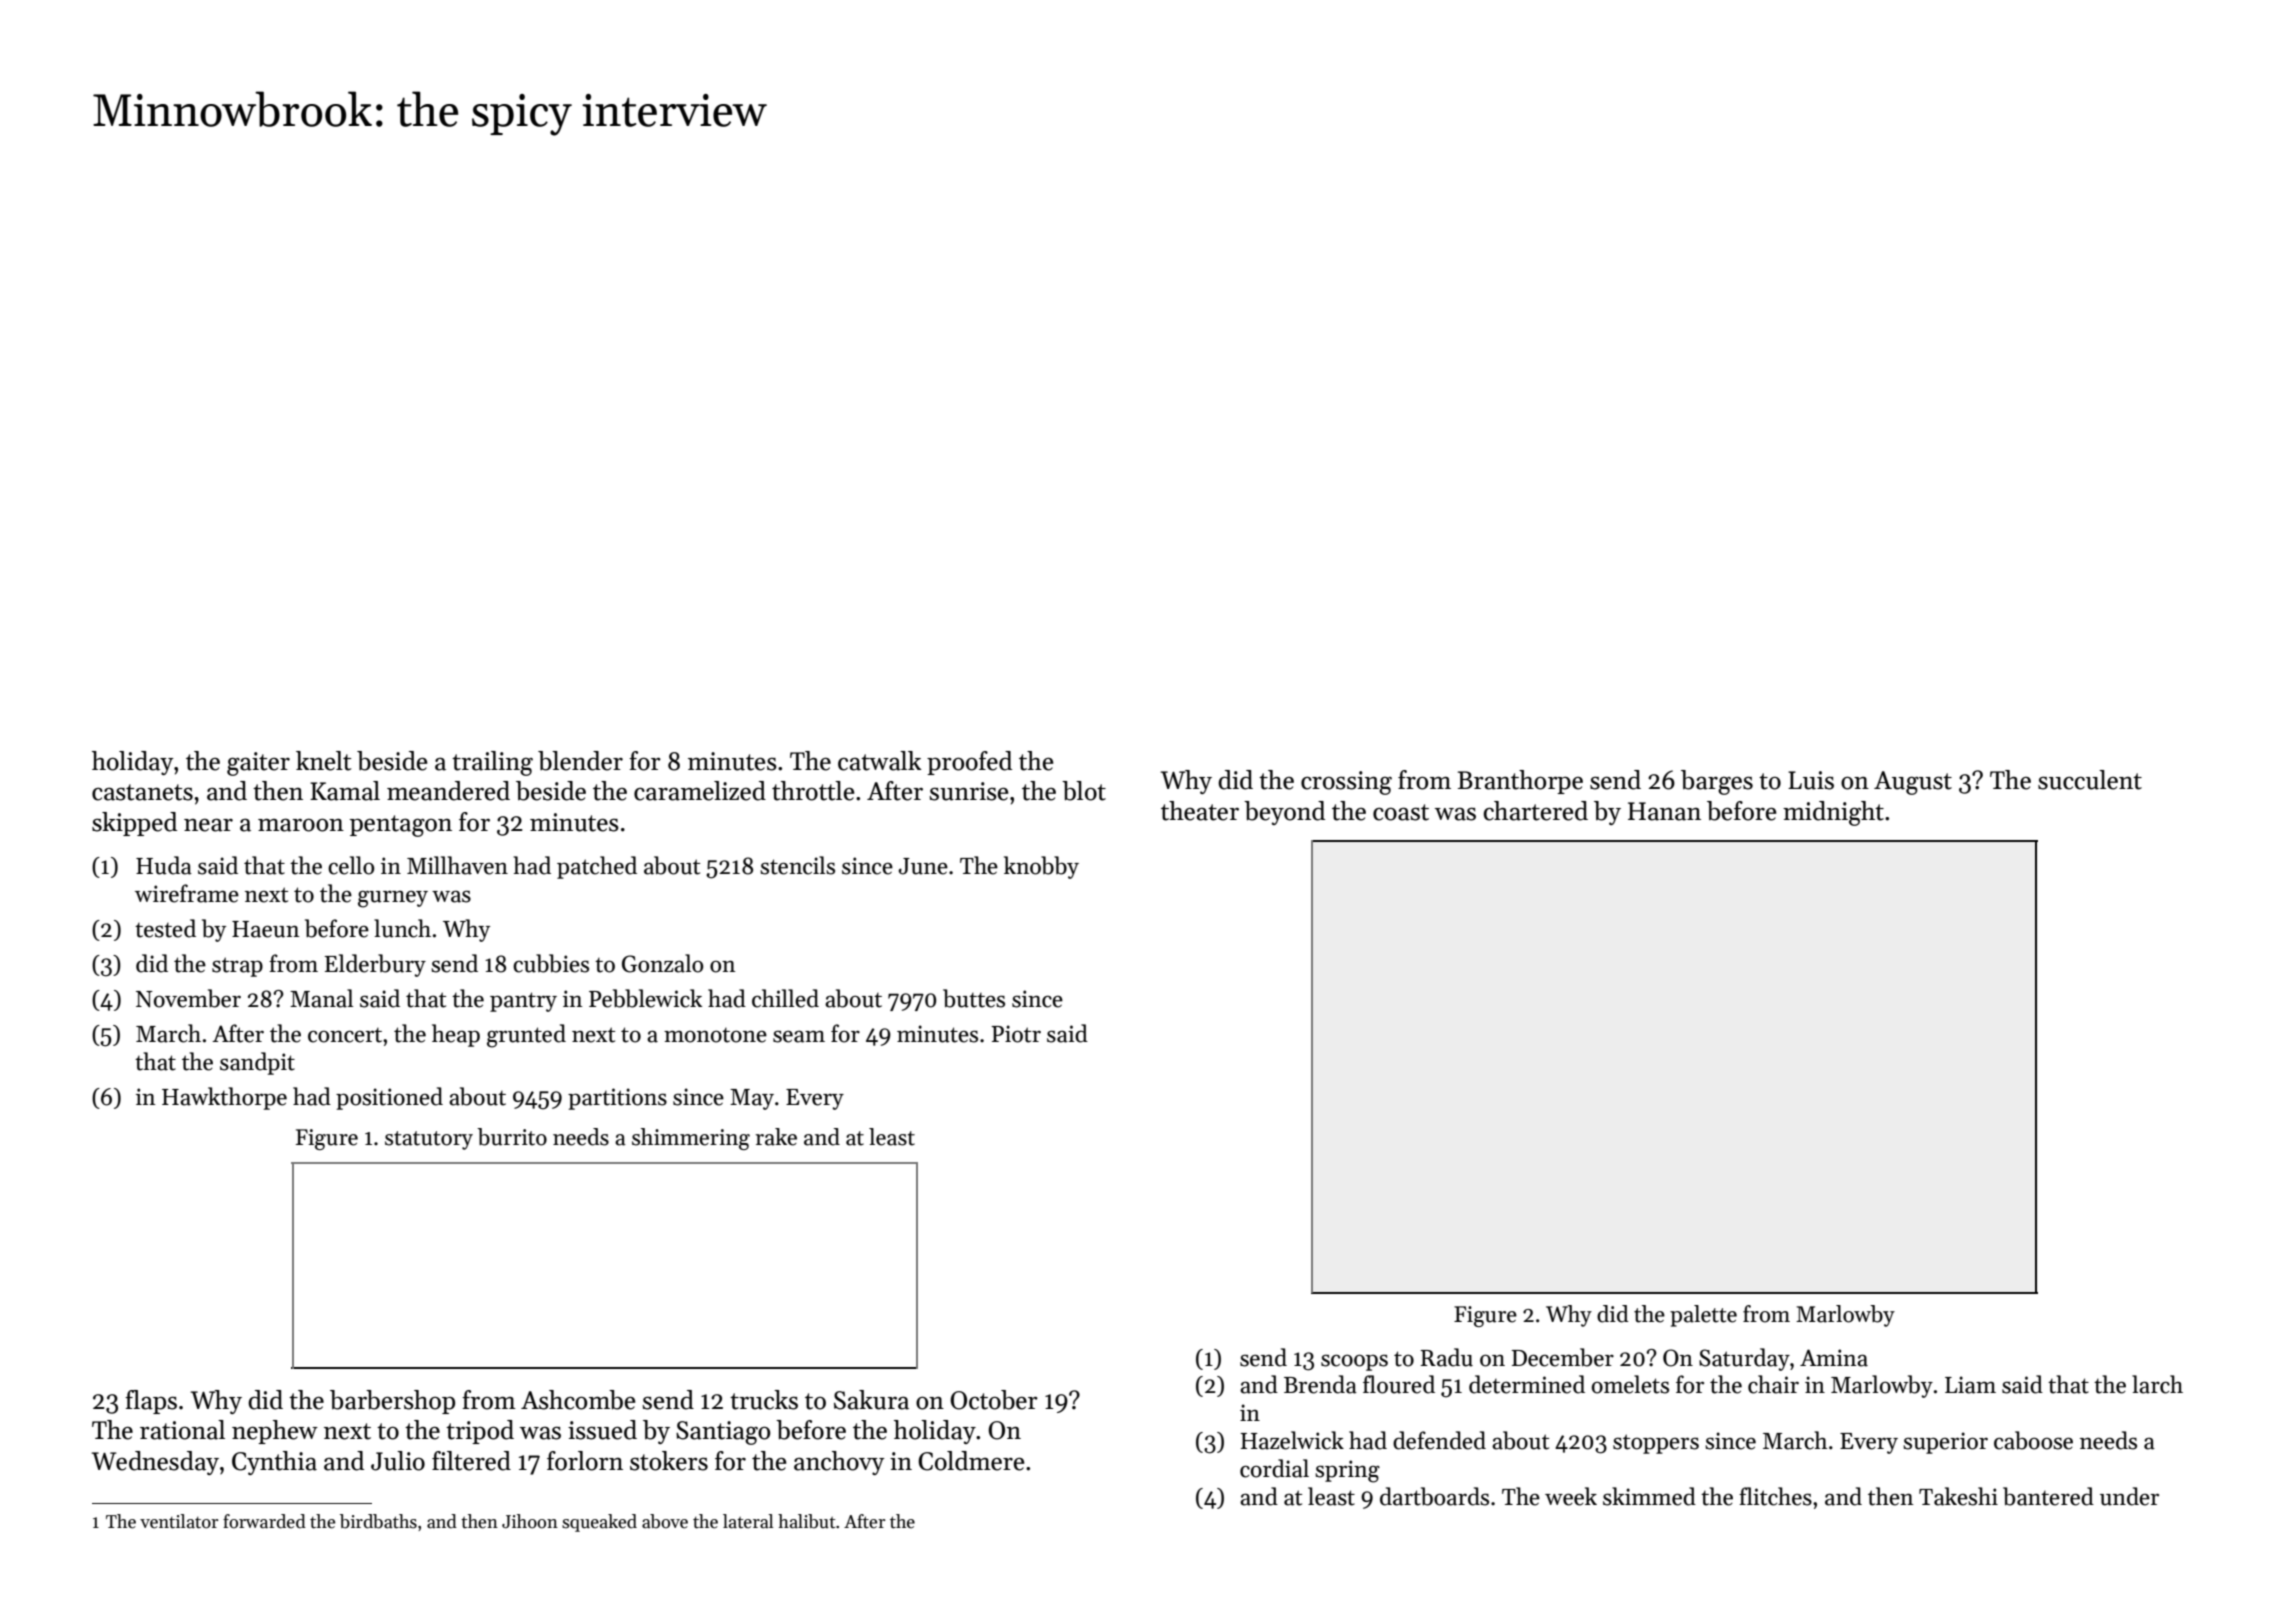 The image size is (2279, 1612). What do you see at coordinates (1775, 1496) in the image?
I see `flitches` at bounding box center [1775, 1496].
